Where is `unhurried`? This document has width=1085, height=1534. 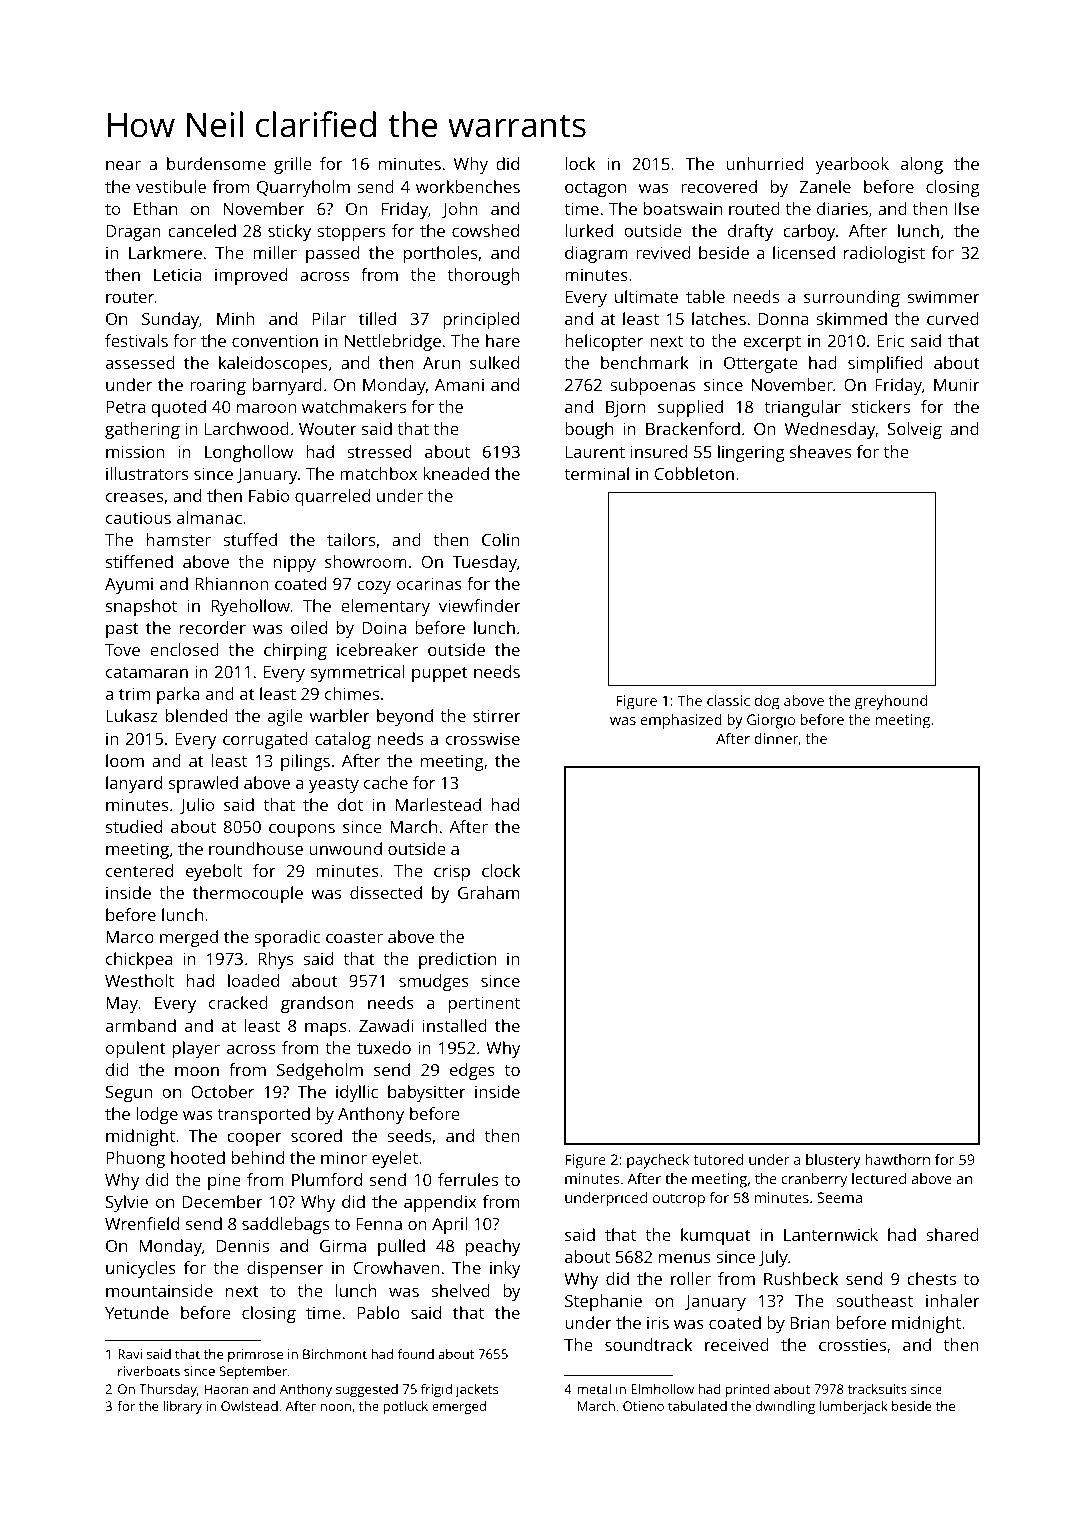 unhurried is located at coordinates (765, 163).
